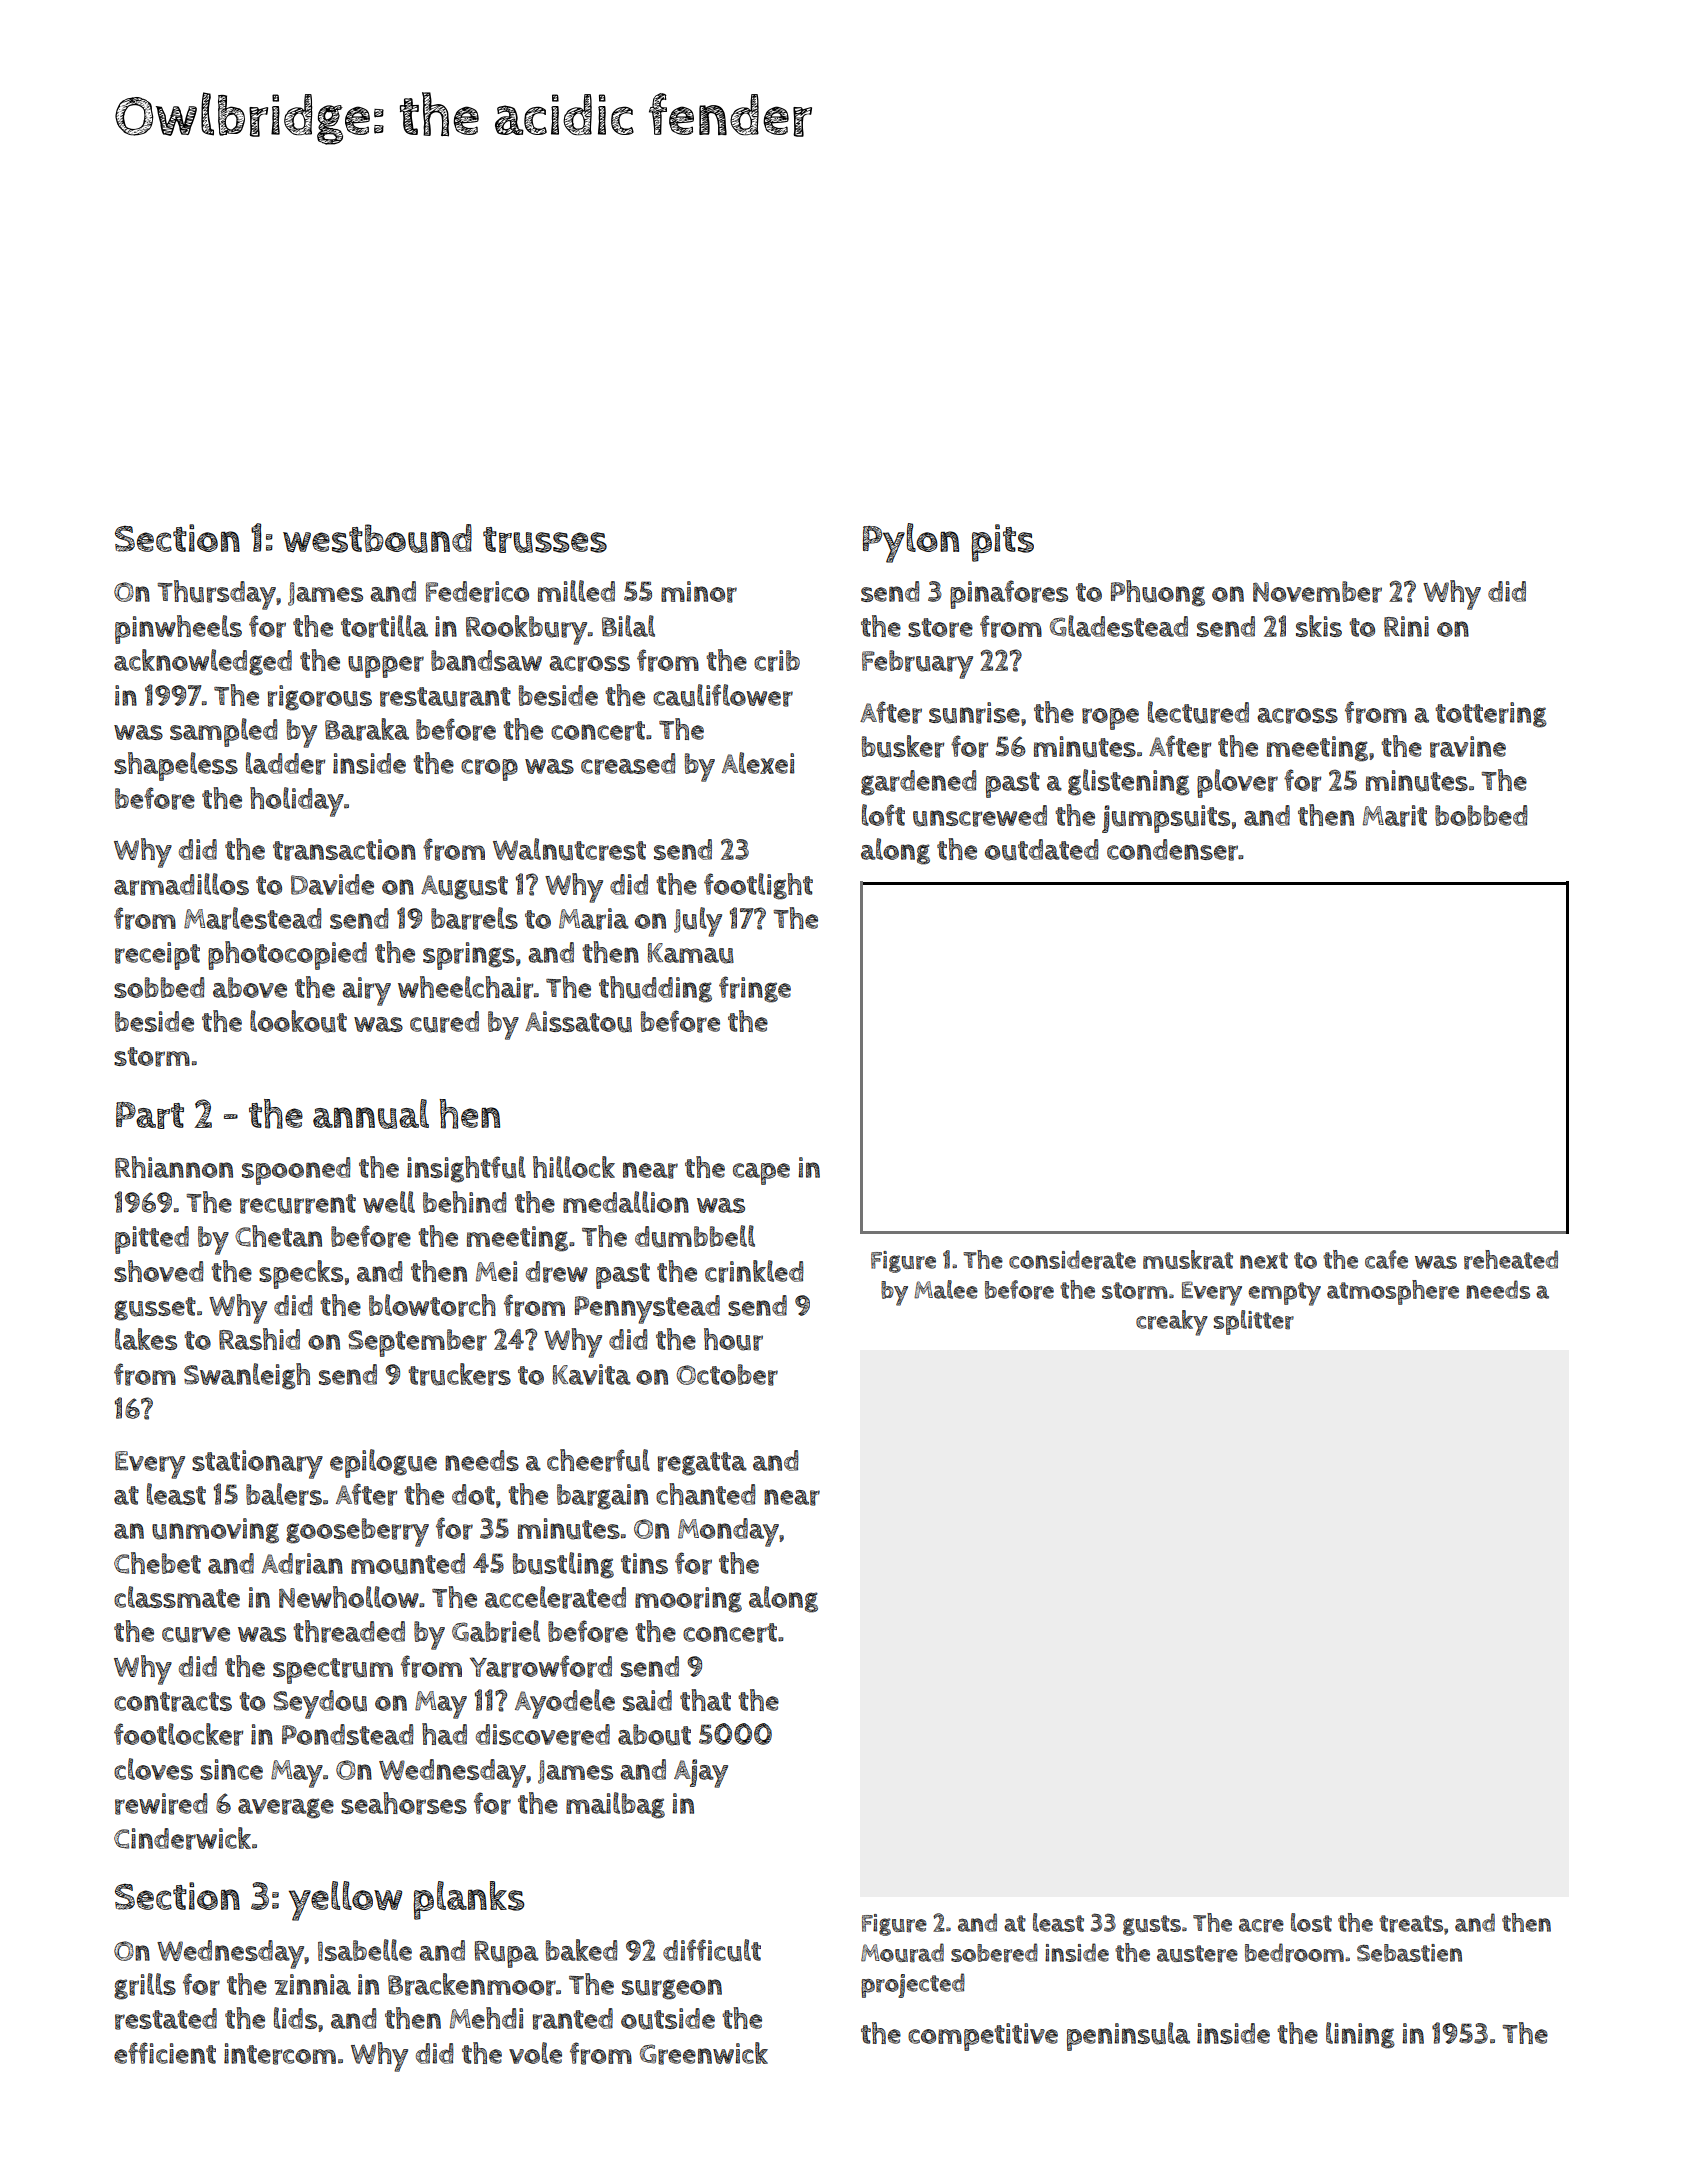  I want to click on westbound, so click(377, 538).
